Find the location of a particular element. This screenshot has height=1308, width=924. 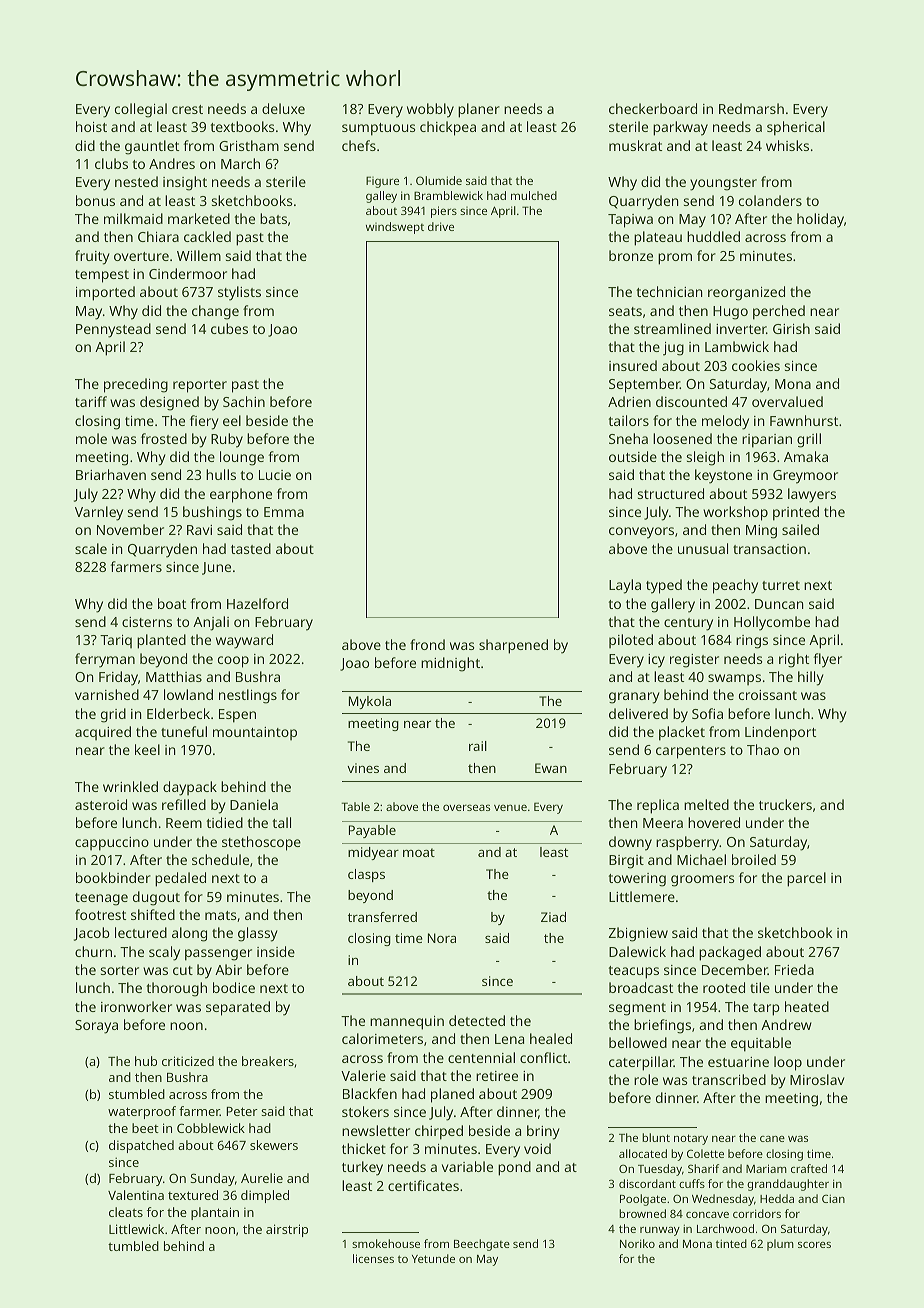

mountaintop is located at coordinates (255, 733).
